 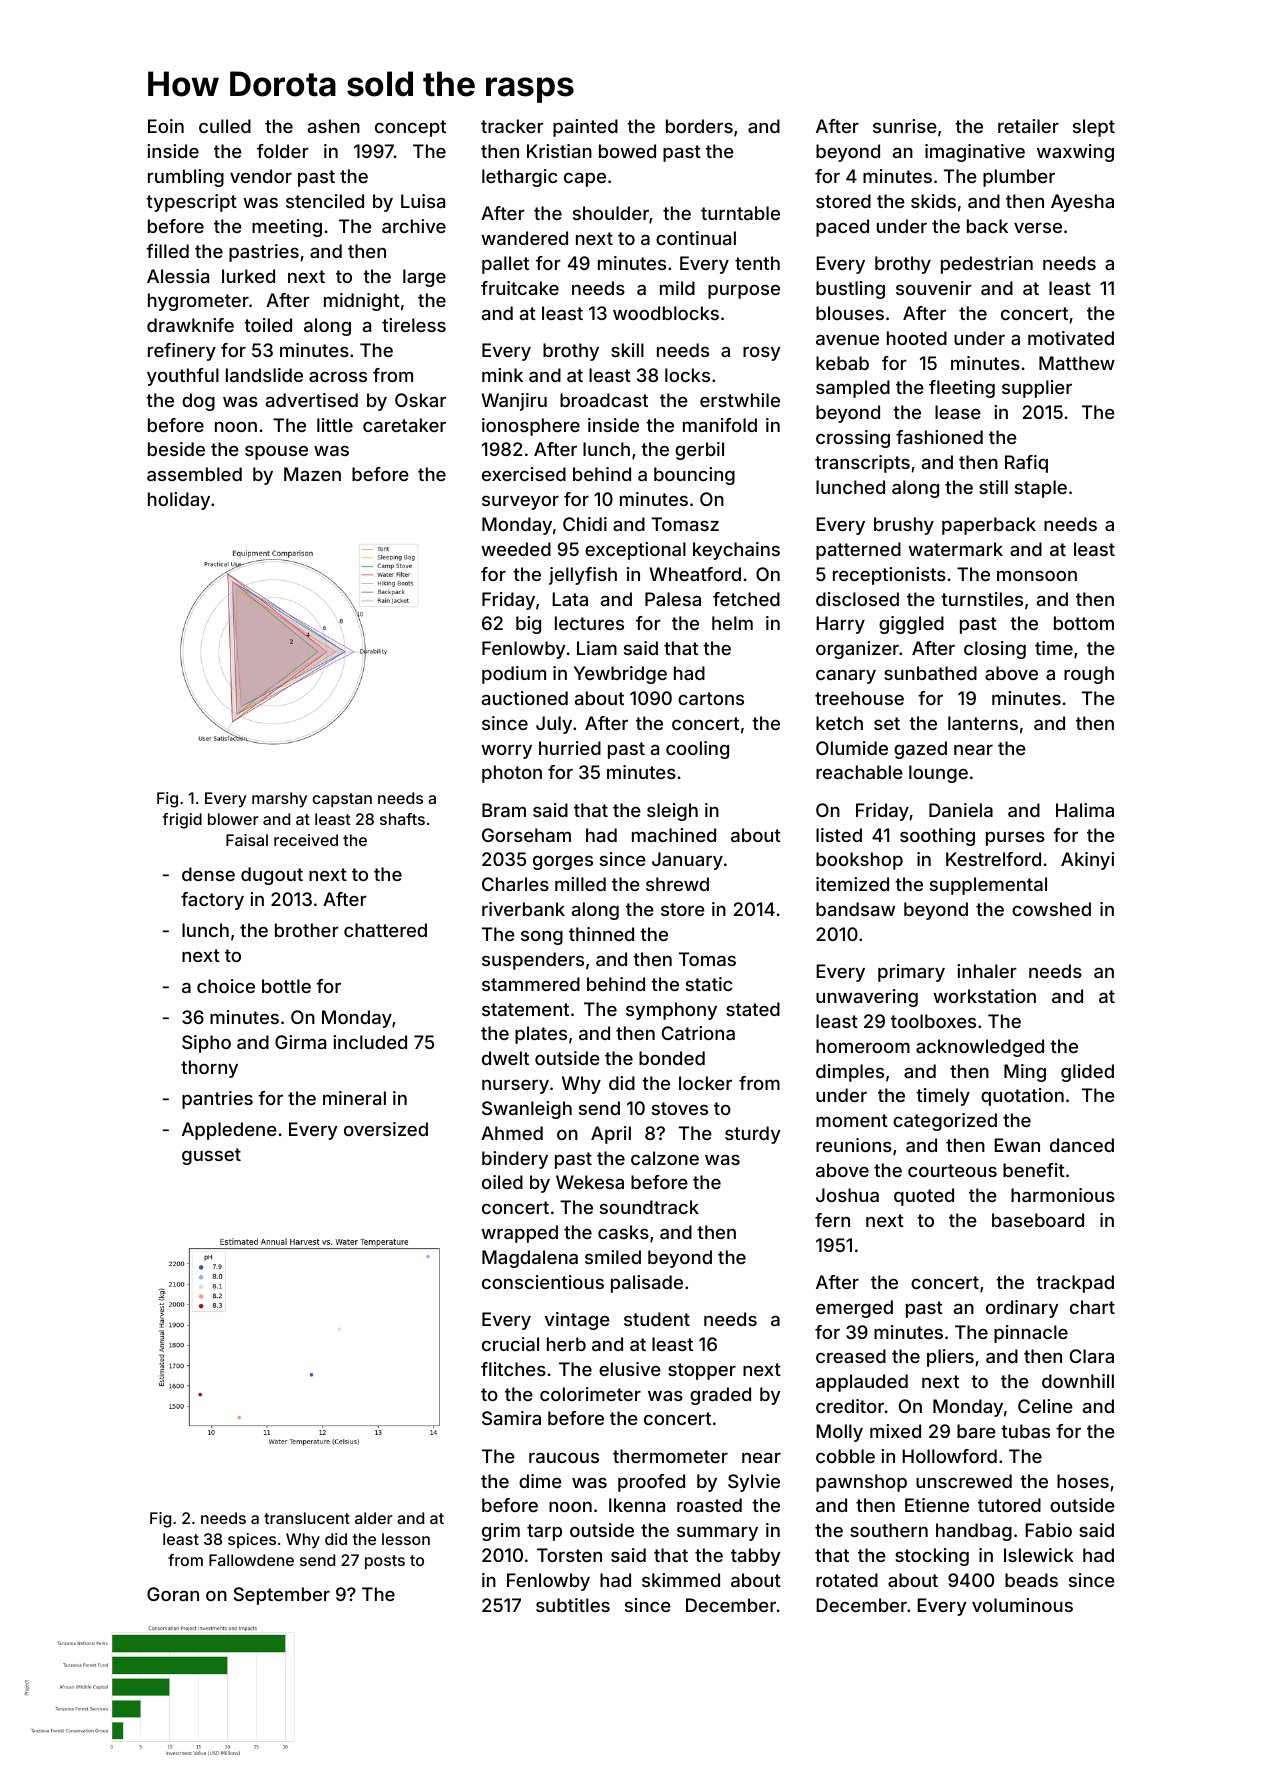 I want to click on factory, so click(x=212, y=901).
